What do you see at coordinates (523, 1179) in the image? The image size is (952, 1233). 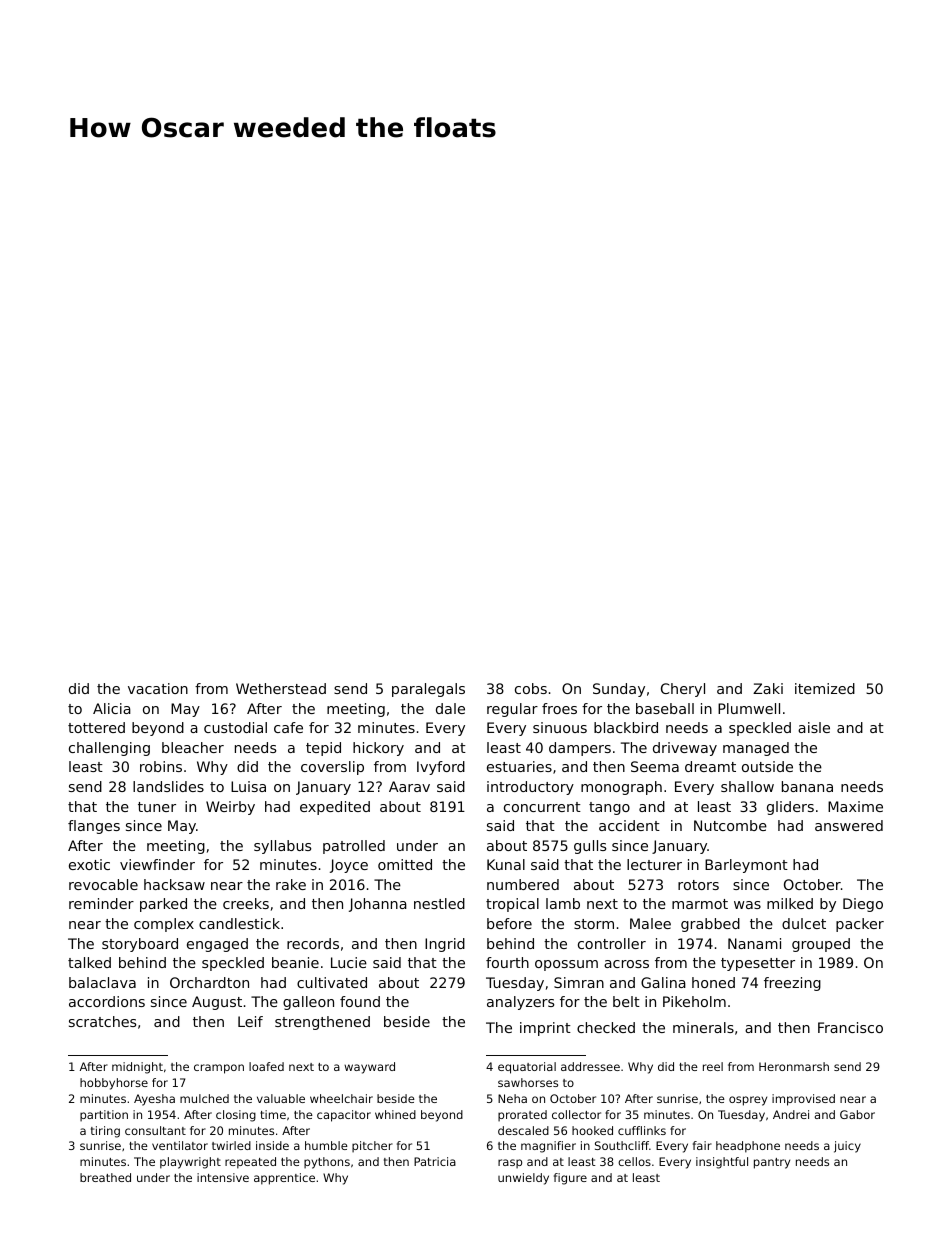 I see `unwieldy` at bounding box center [523, 1179].
